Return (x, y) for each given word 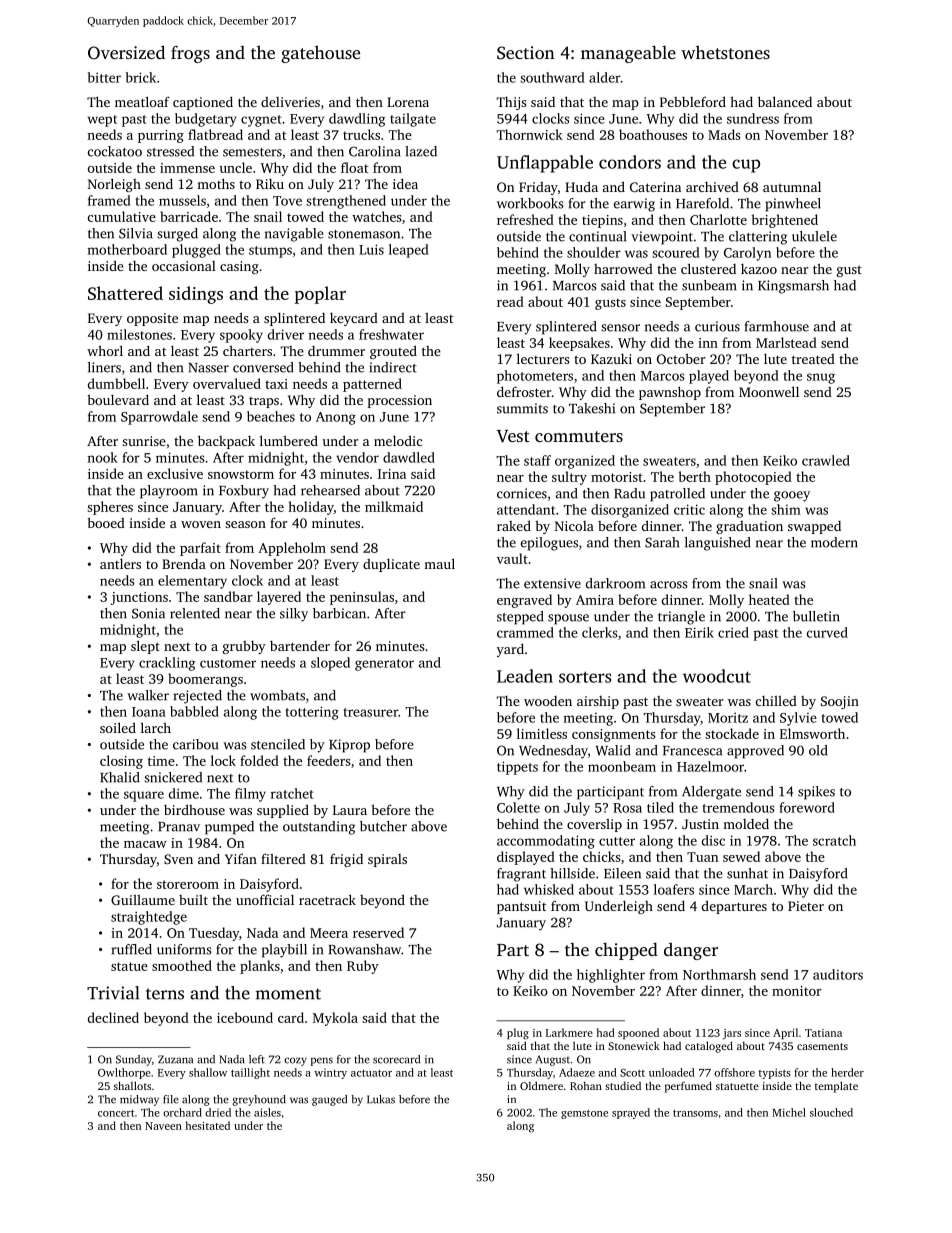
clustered (708, 268)
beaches (271, 416)
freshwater (391, 334)
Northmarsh (719, 974)
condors (630, 162)
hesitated (208, 1125)
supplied (283, 811)
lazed (421, 151)
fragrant (521, 875)
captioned (203, 103)
